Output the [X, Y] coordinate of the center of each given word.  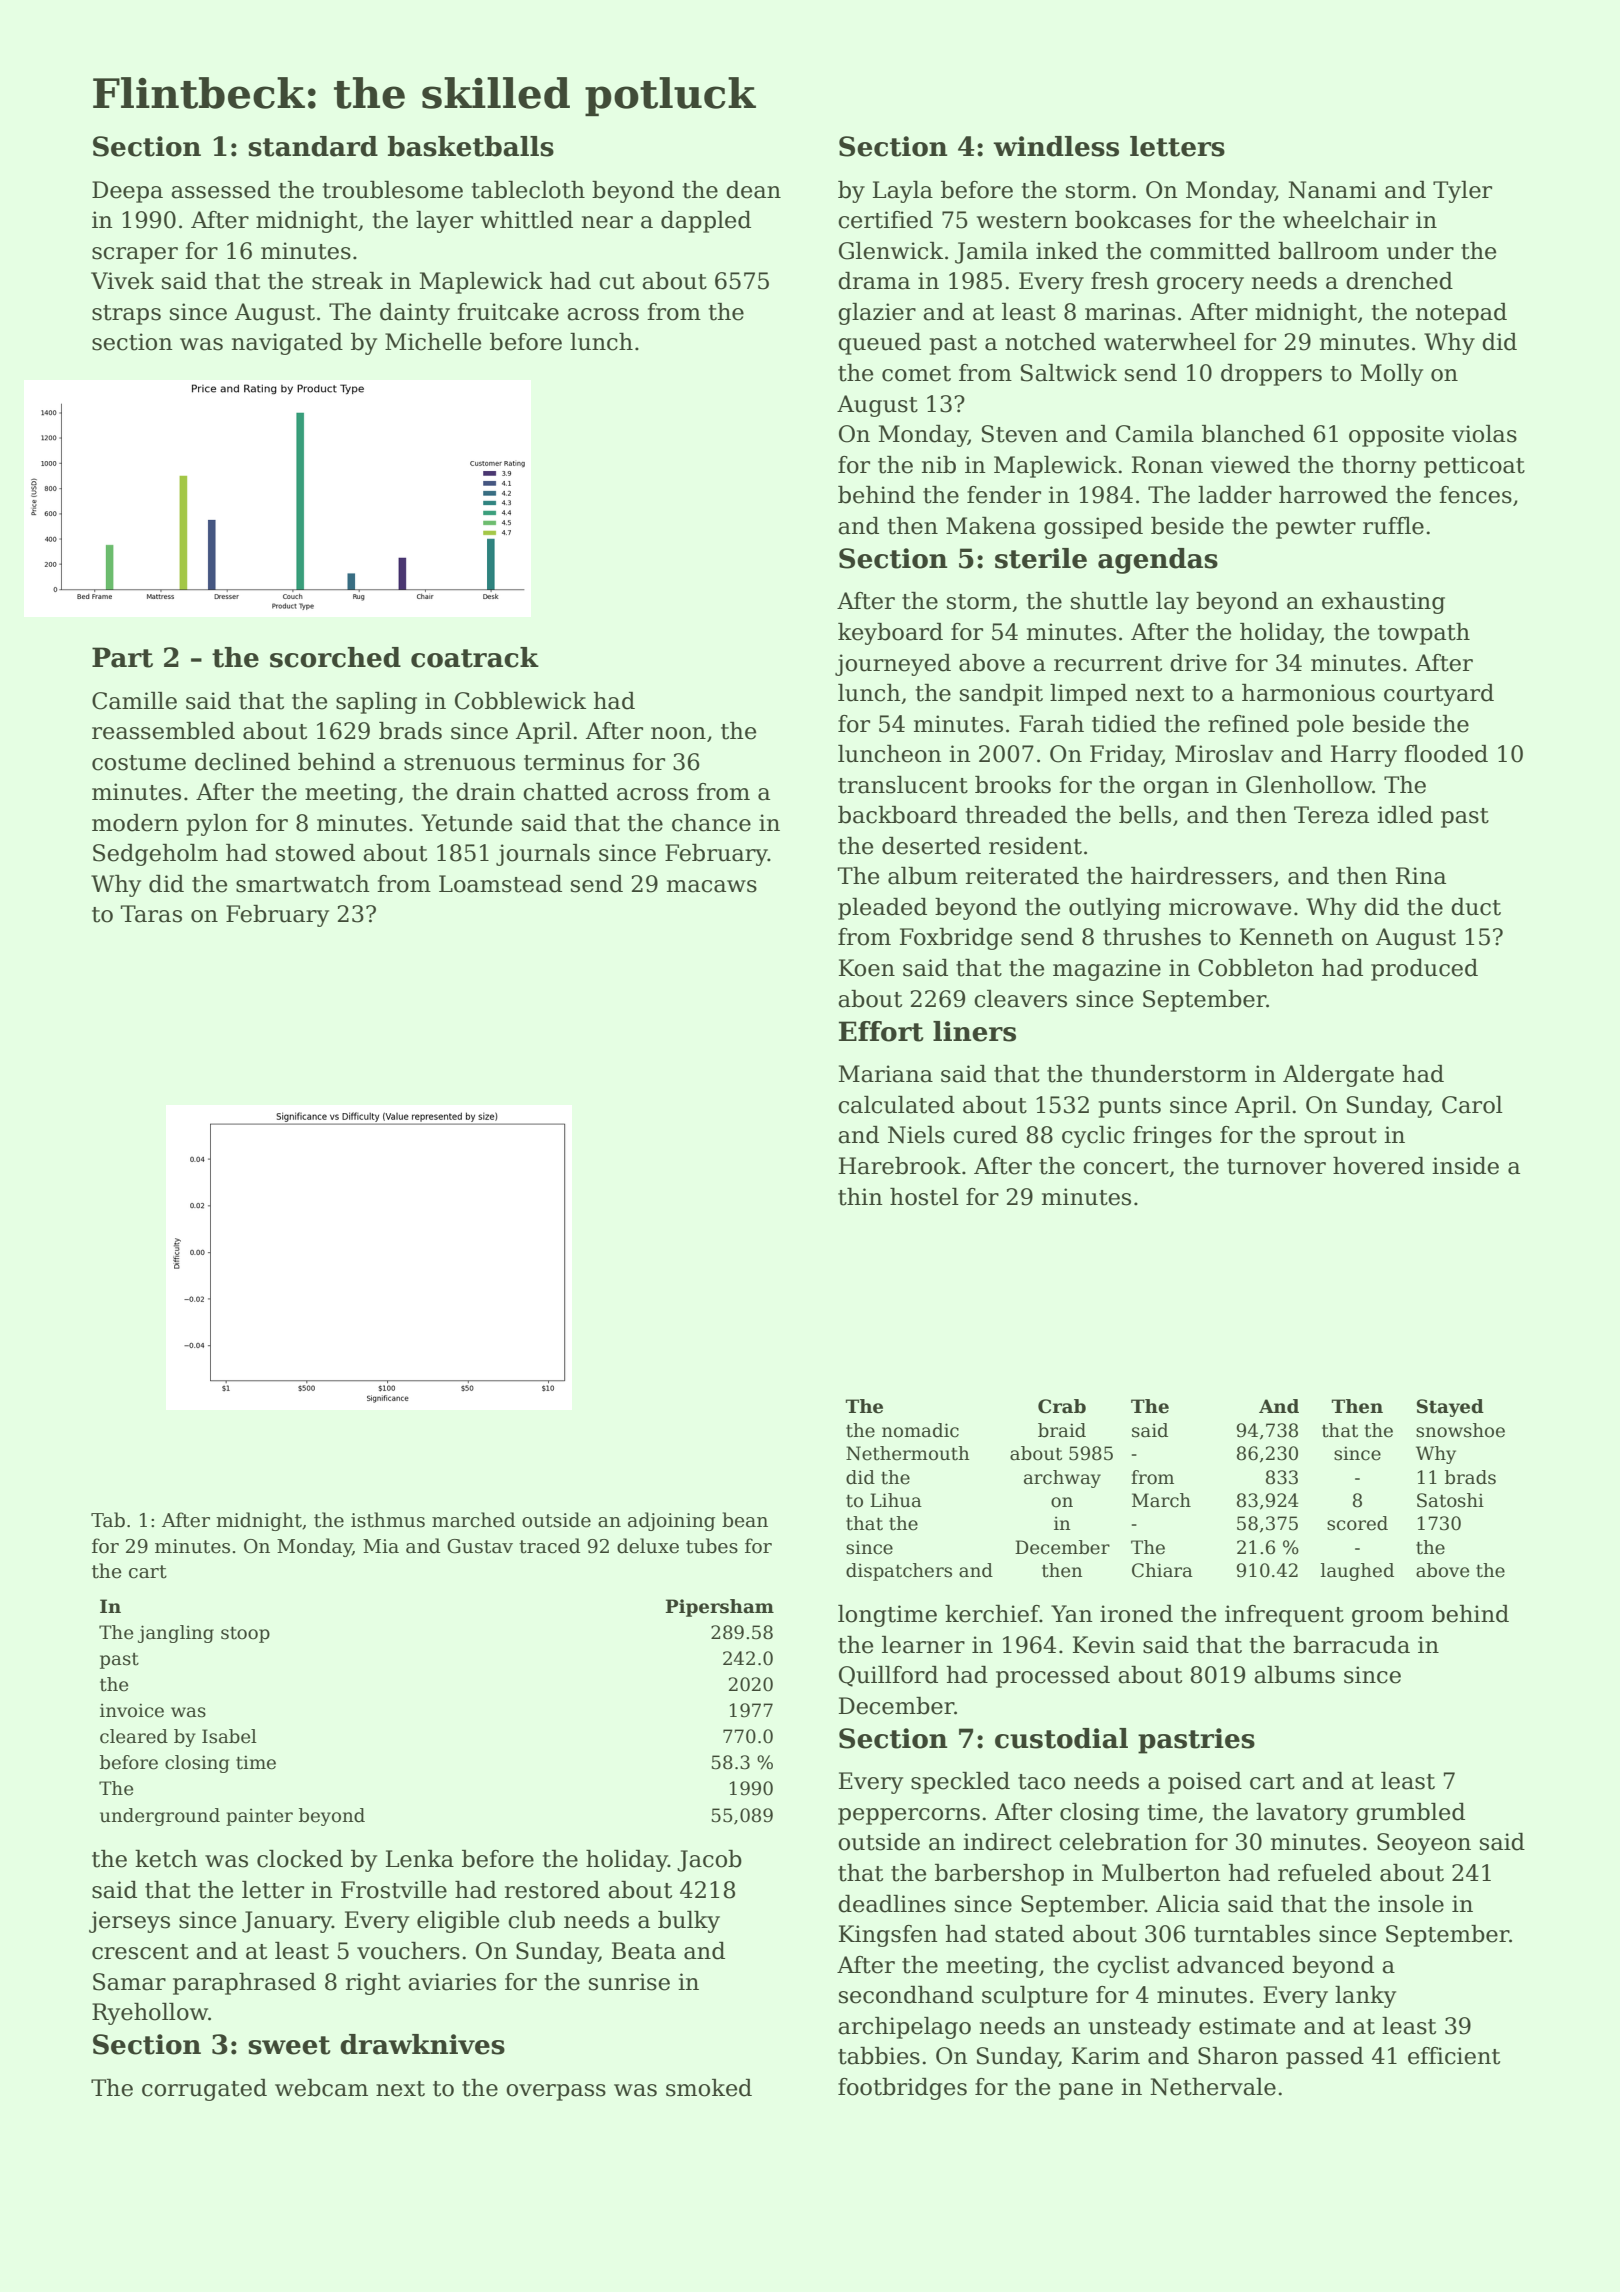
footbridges [902, 2089]
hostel [924, 1197]
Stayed [1450, 1408]
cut [617, 282]
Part [122, 657]
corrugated [204, 2090]
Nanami [1332, 190]
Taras [151, 914]
